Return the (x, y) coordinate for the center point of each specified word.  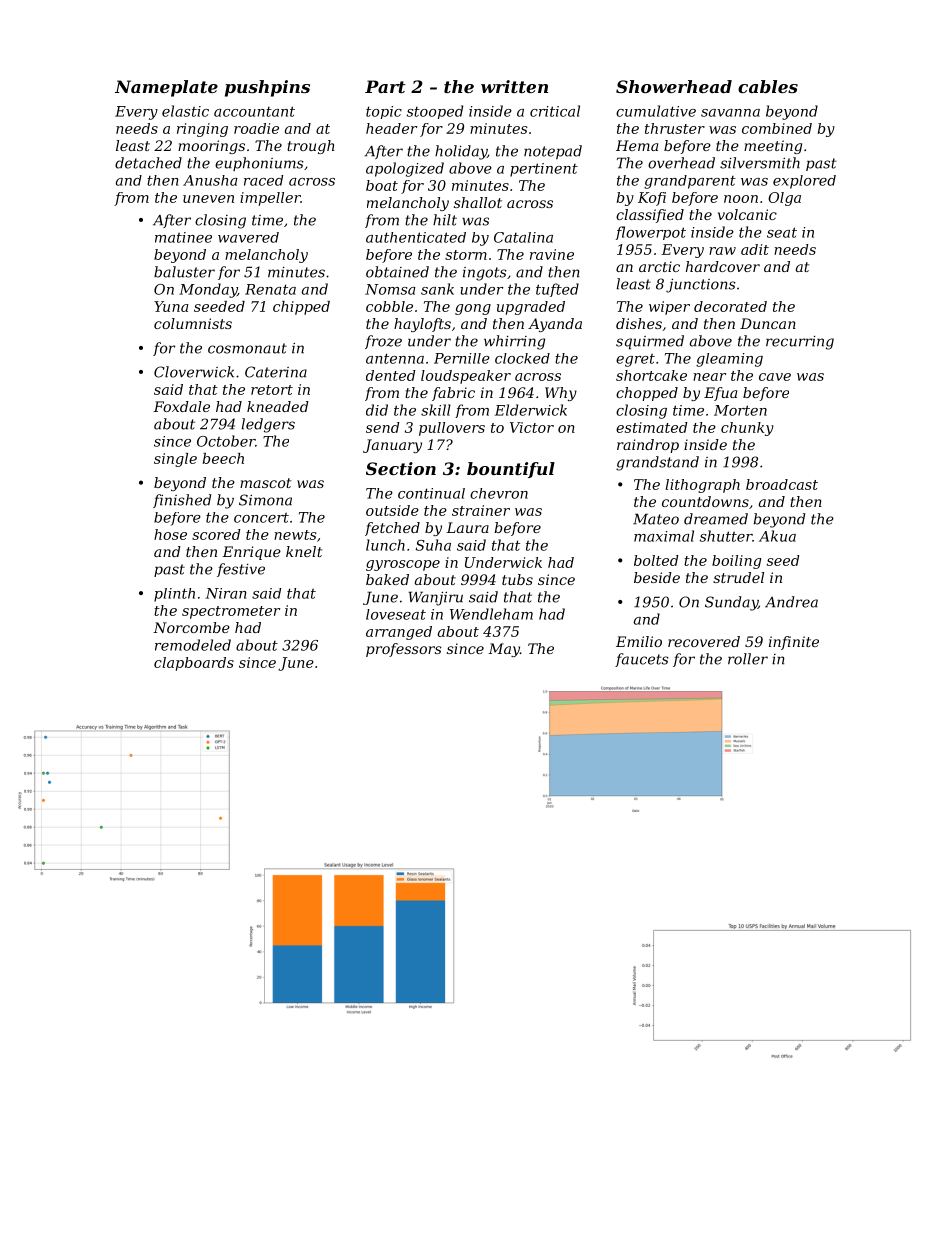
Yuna (171, 306)
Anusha (210, 180)
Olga (784, 199)
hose (170, 534)
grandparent (690, 182)
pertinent (544, 170)
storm (466, 255)
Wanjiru (435, 598)
